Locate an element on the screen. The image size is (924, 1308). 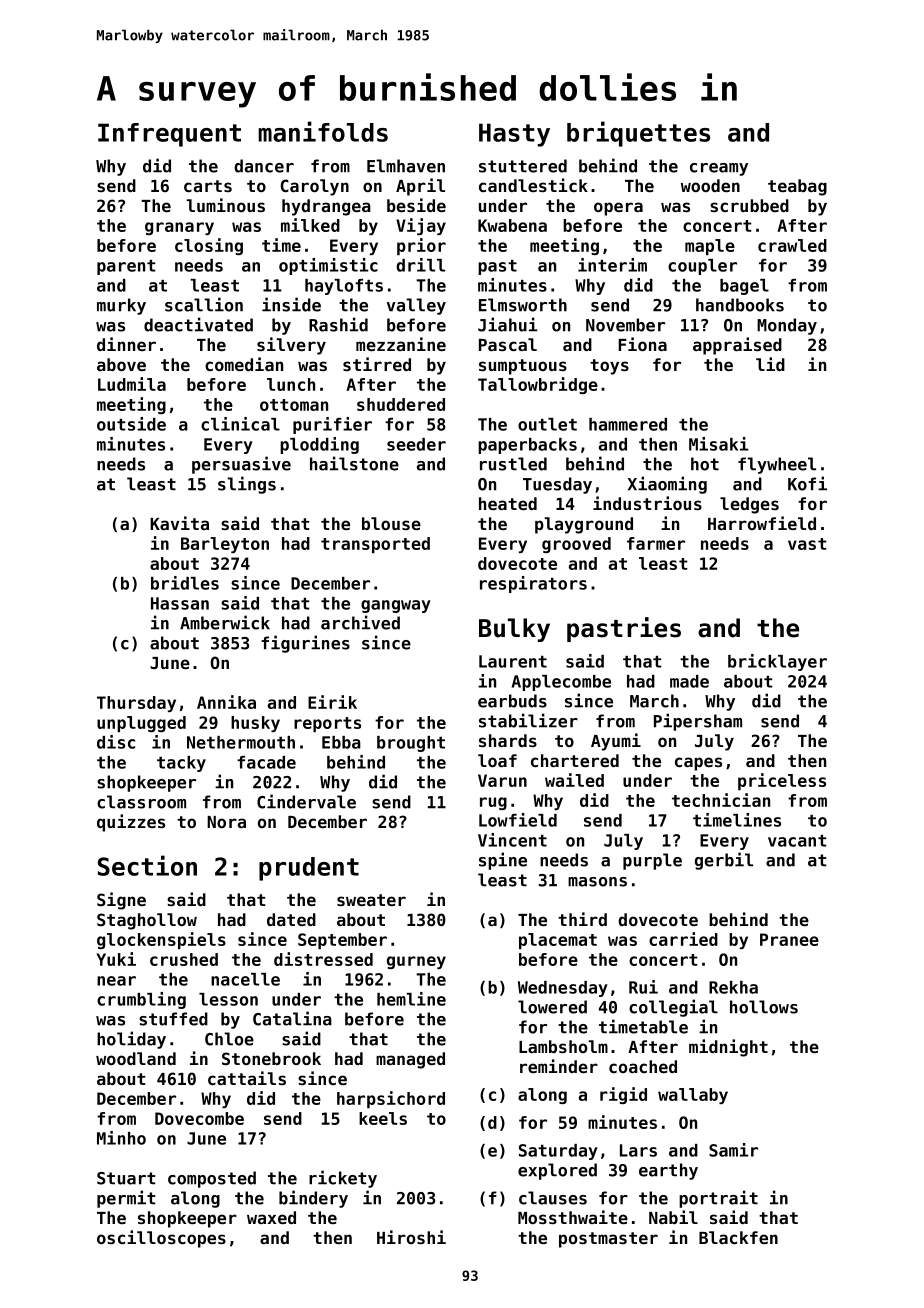
Lars is located at coordinates (638, 1150).
